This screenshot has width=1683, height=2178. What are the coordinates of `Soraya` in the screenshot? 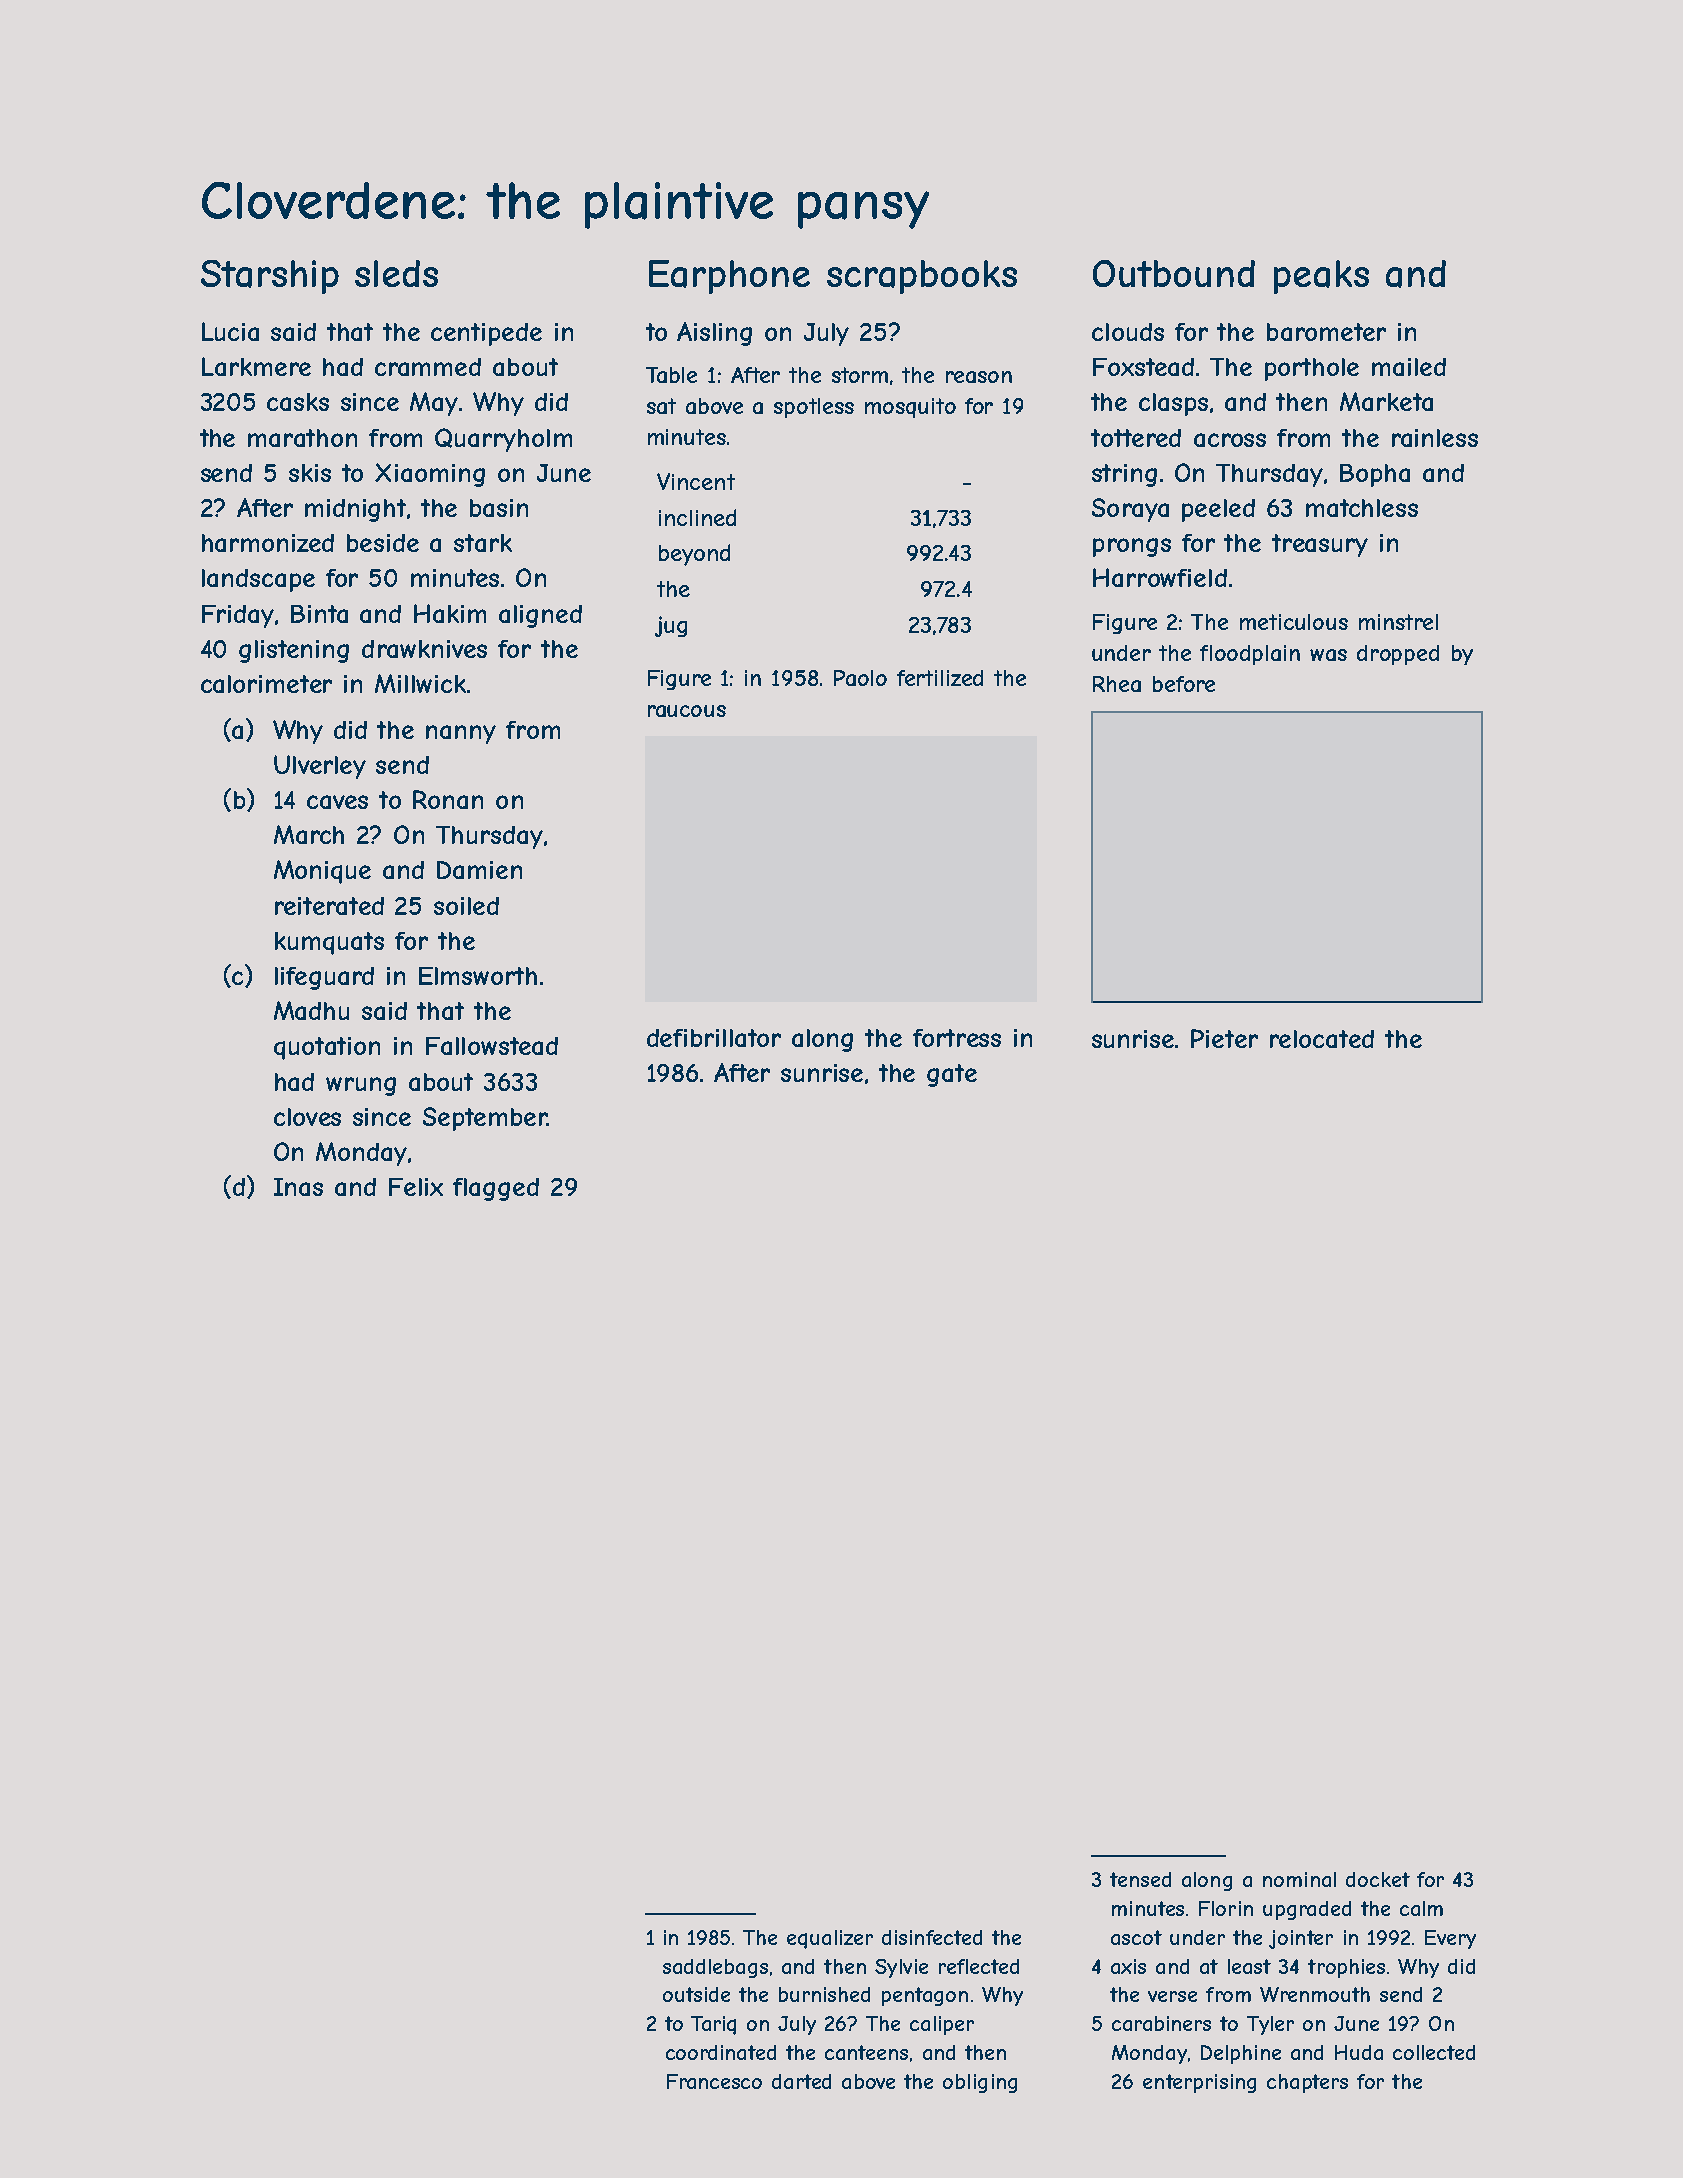 It's located at (1130, 510).
